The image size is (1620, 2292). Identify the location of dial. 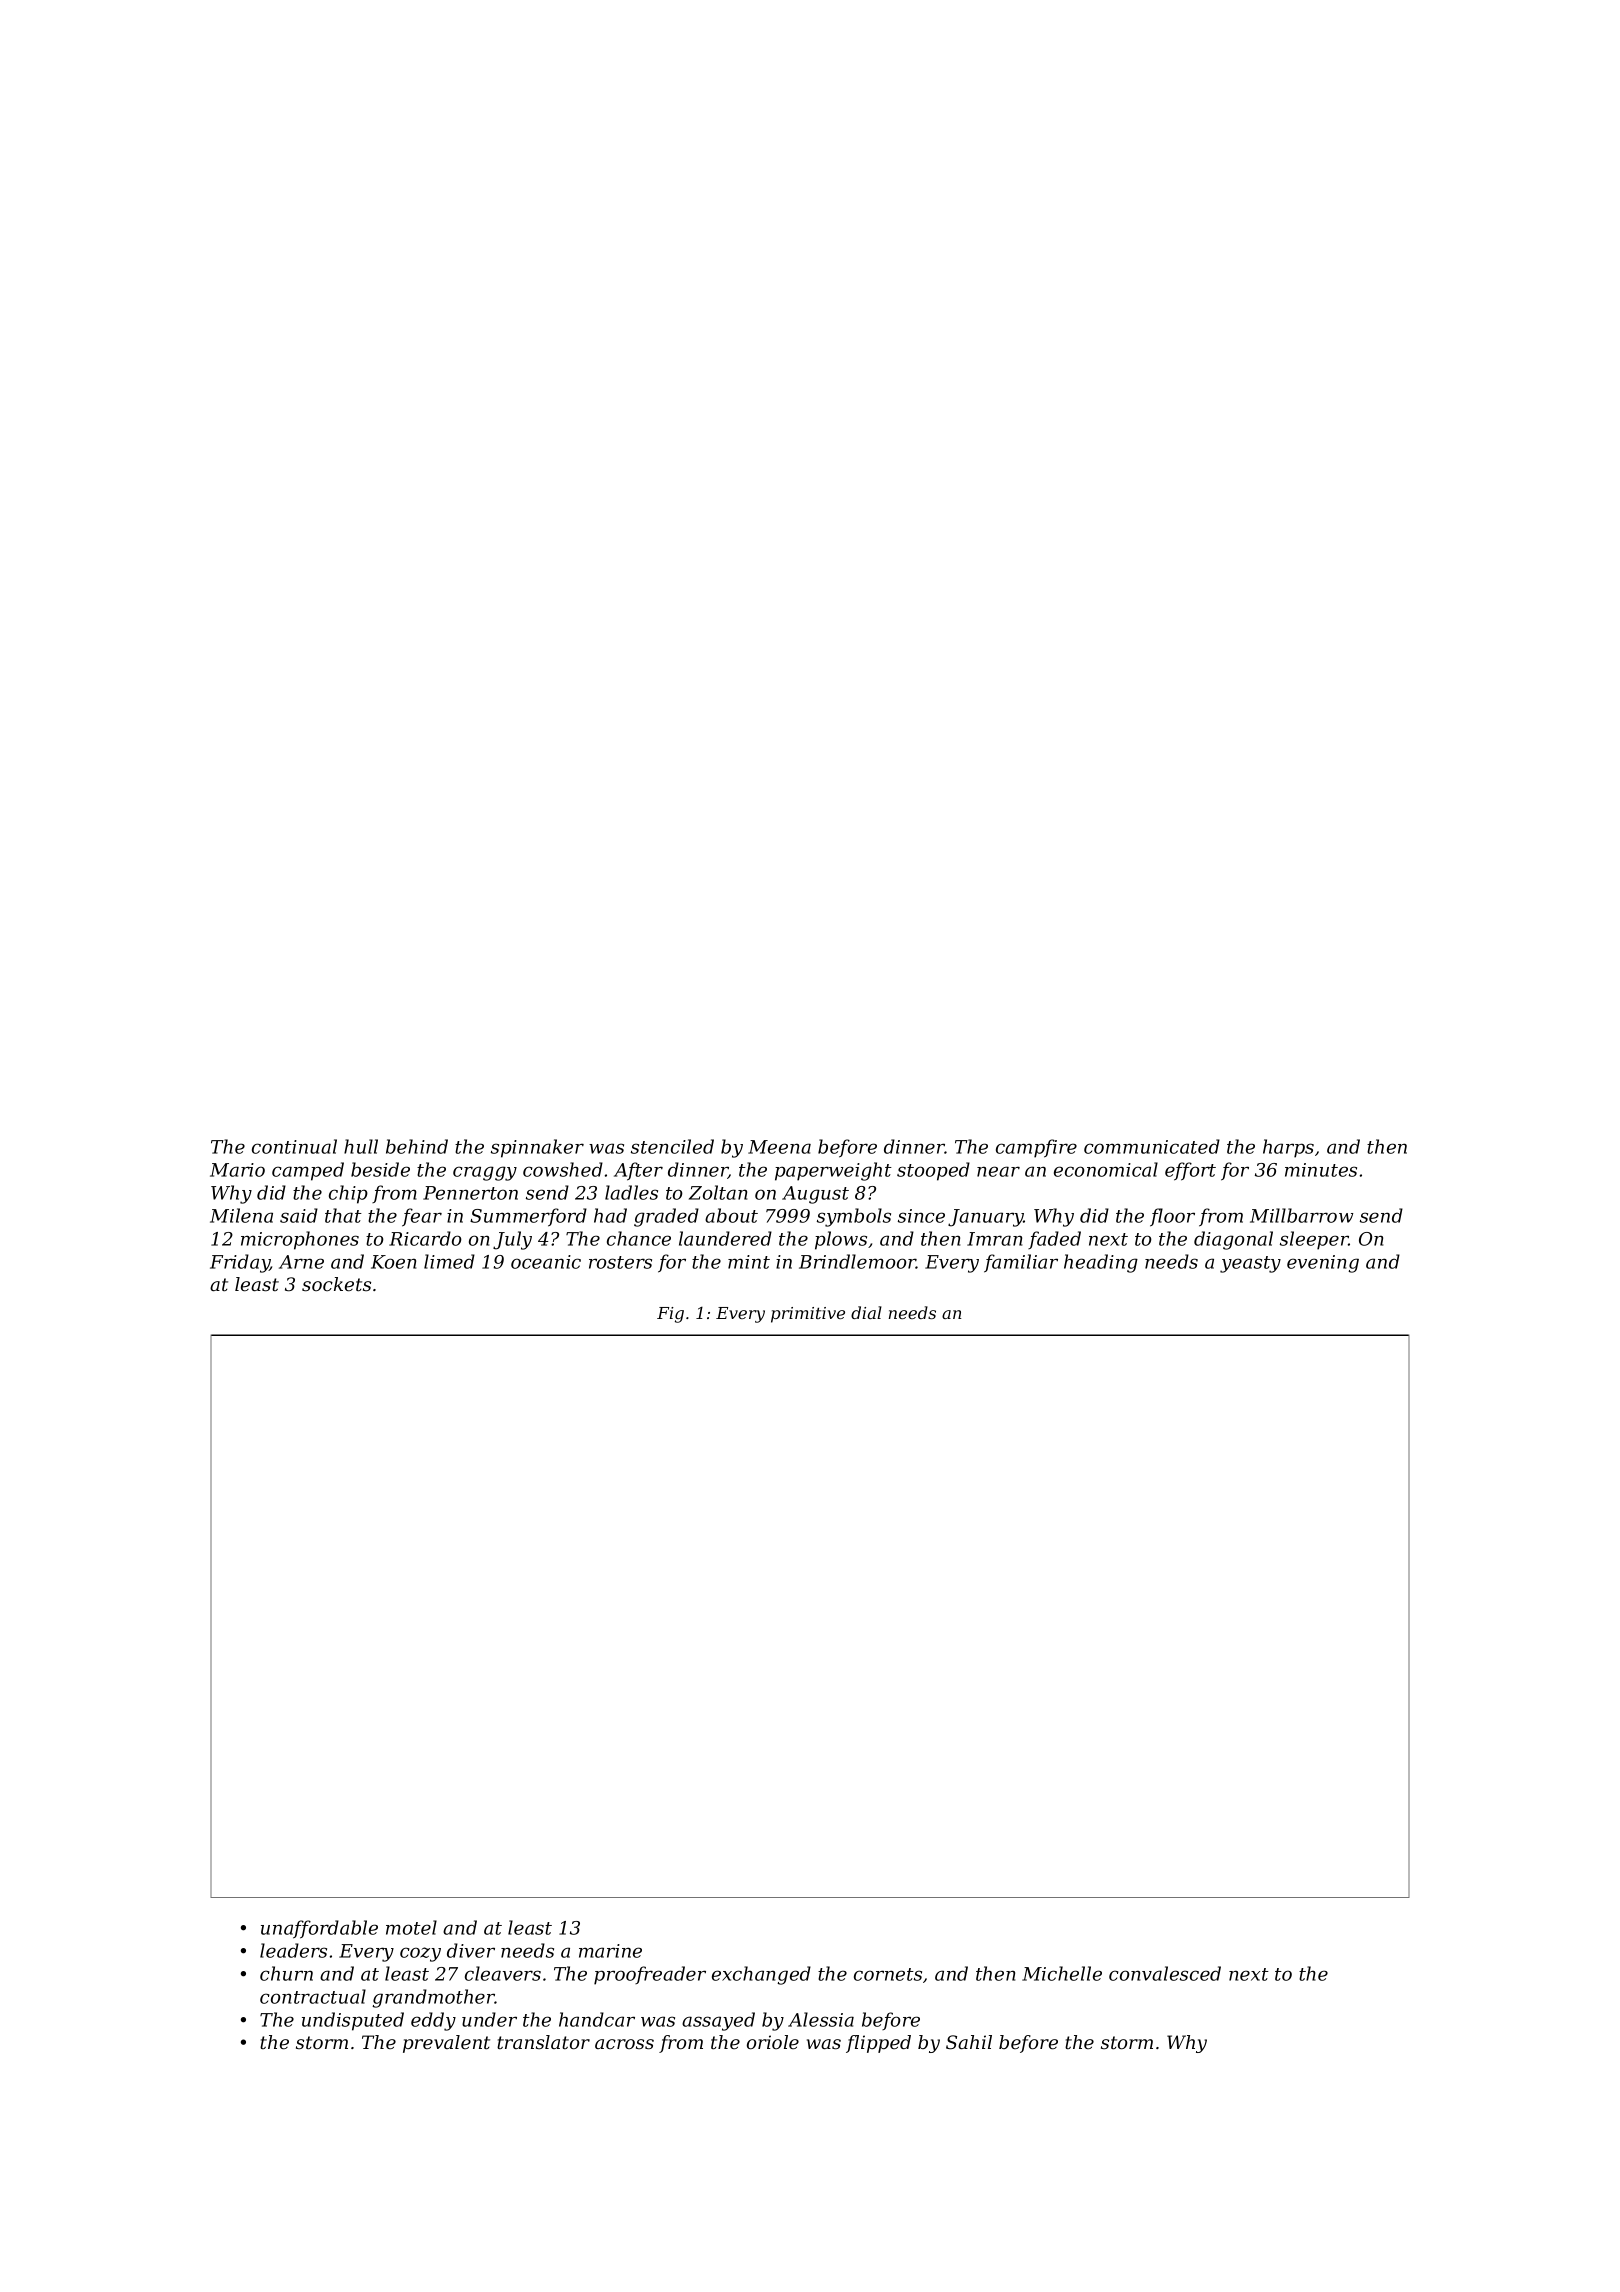
(866, 1312).
